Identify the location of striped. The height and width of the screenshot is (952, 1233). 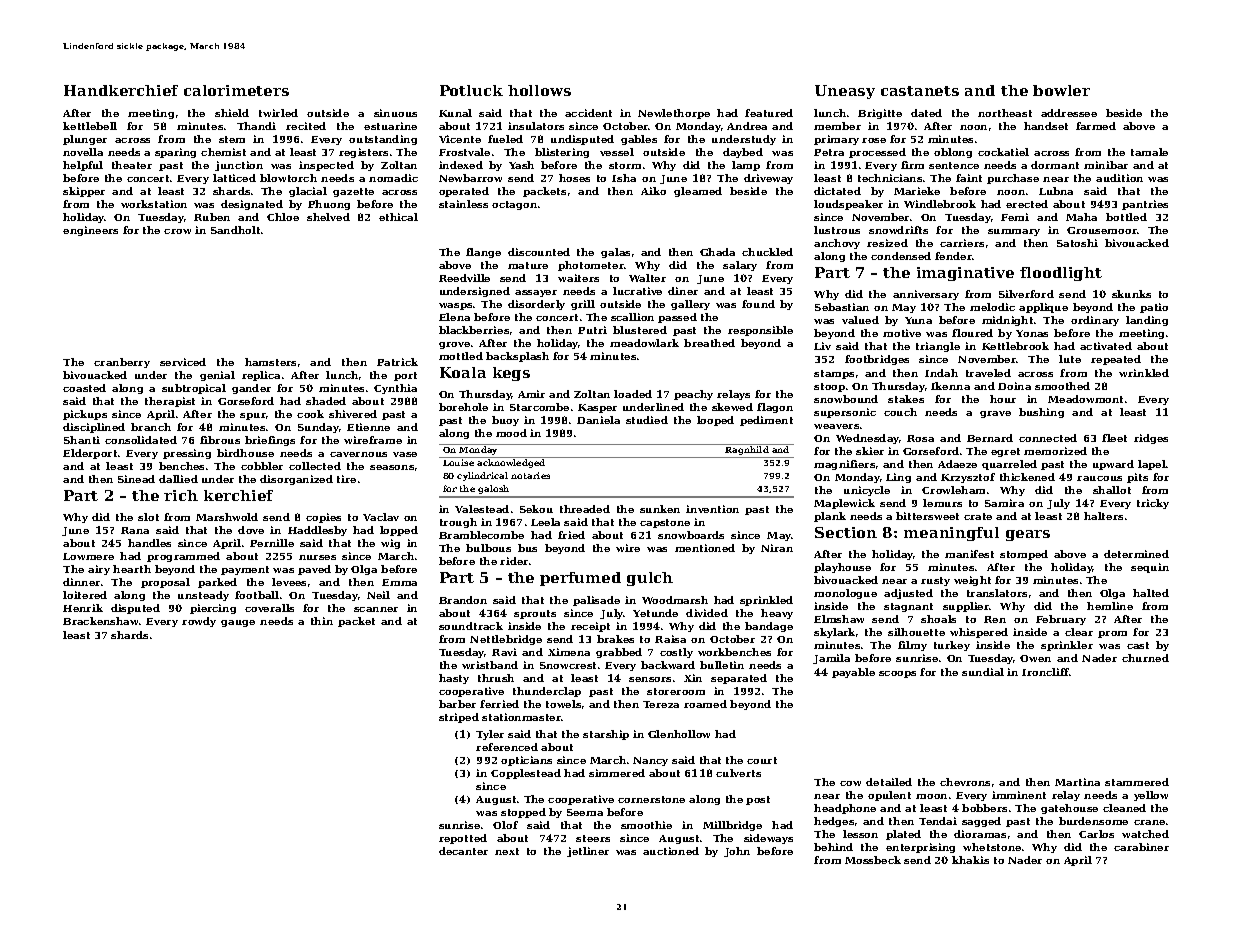
(459, 718).
